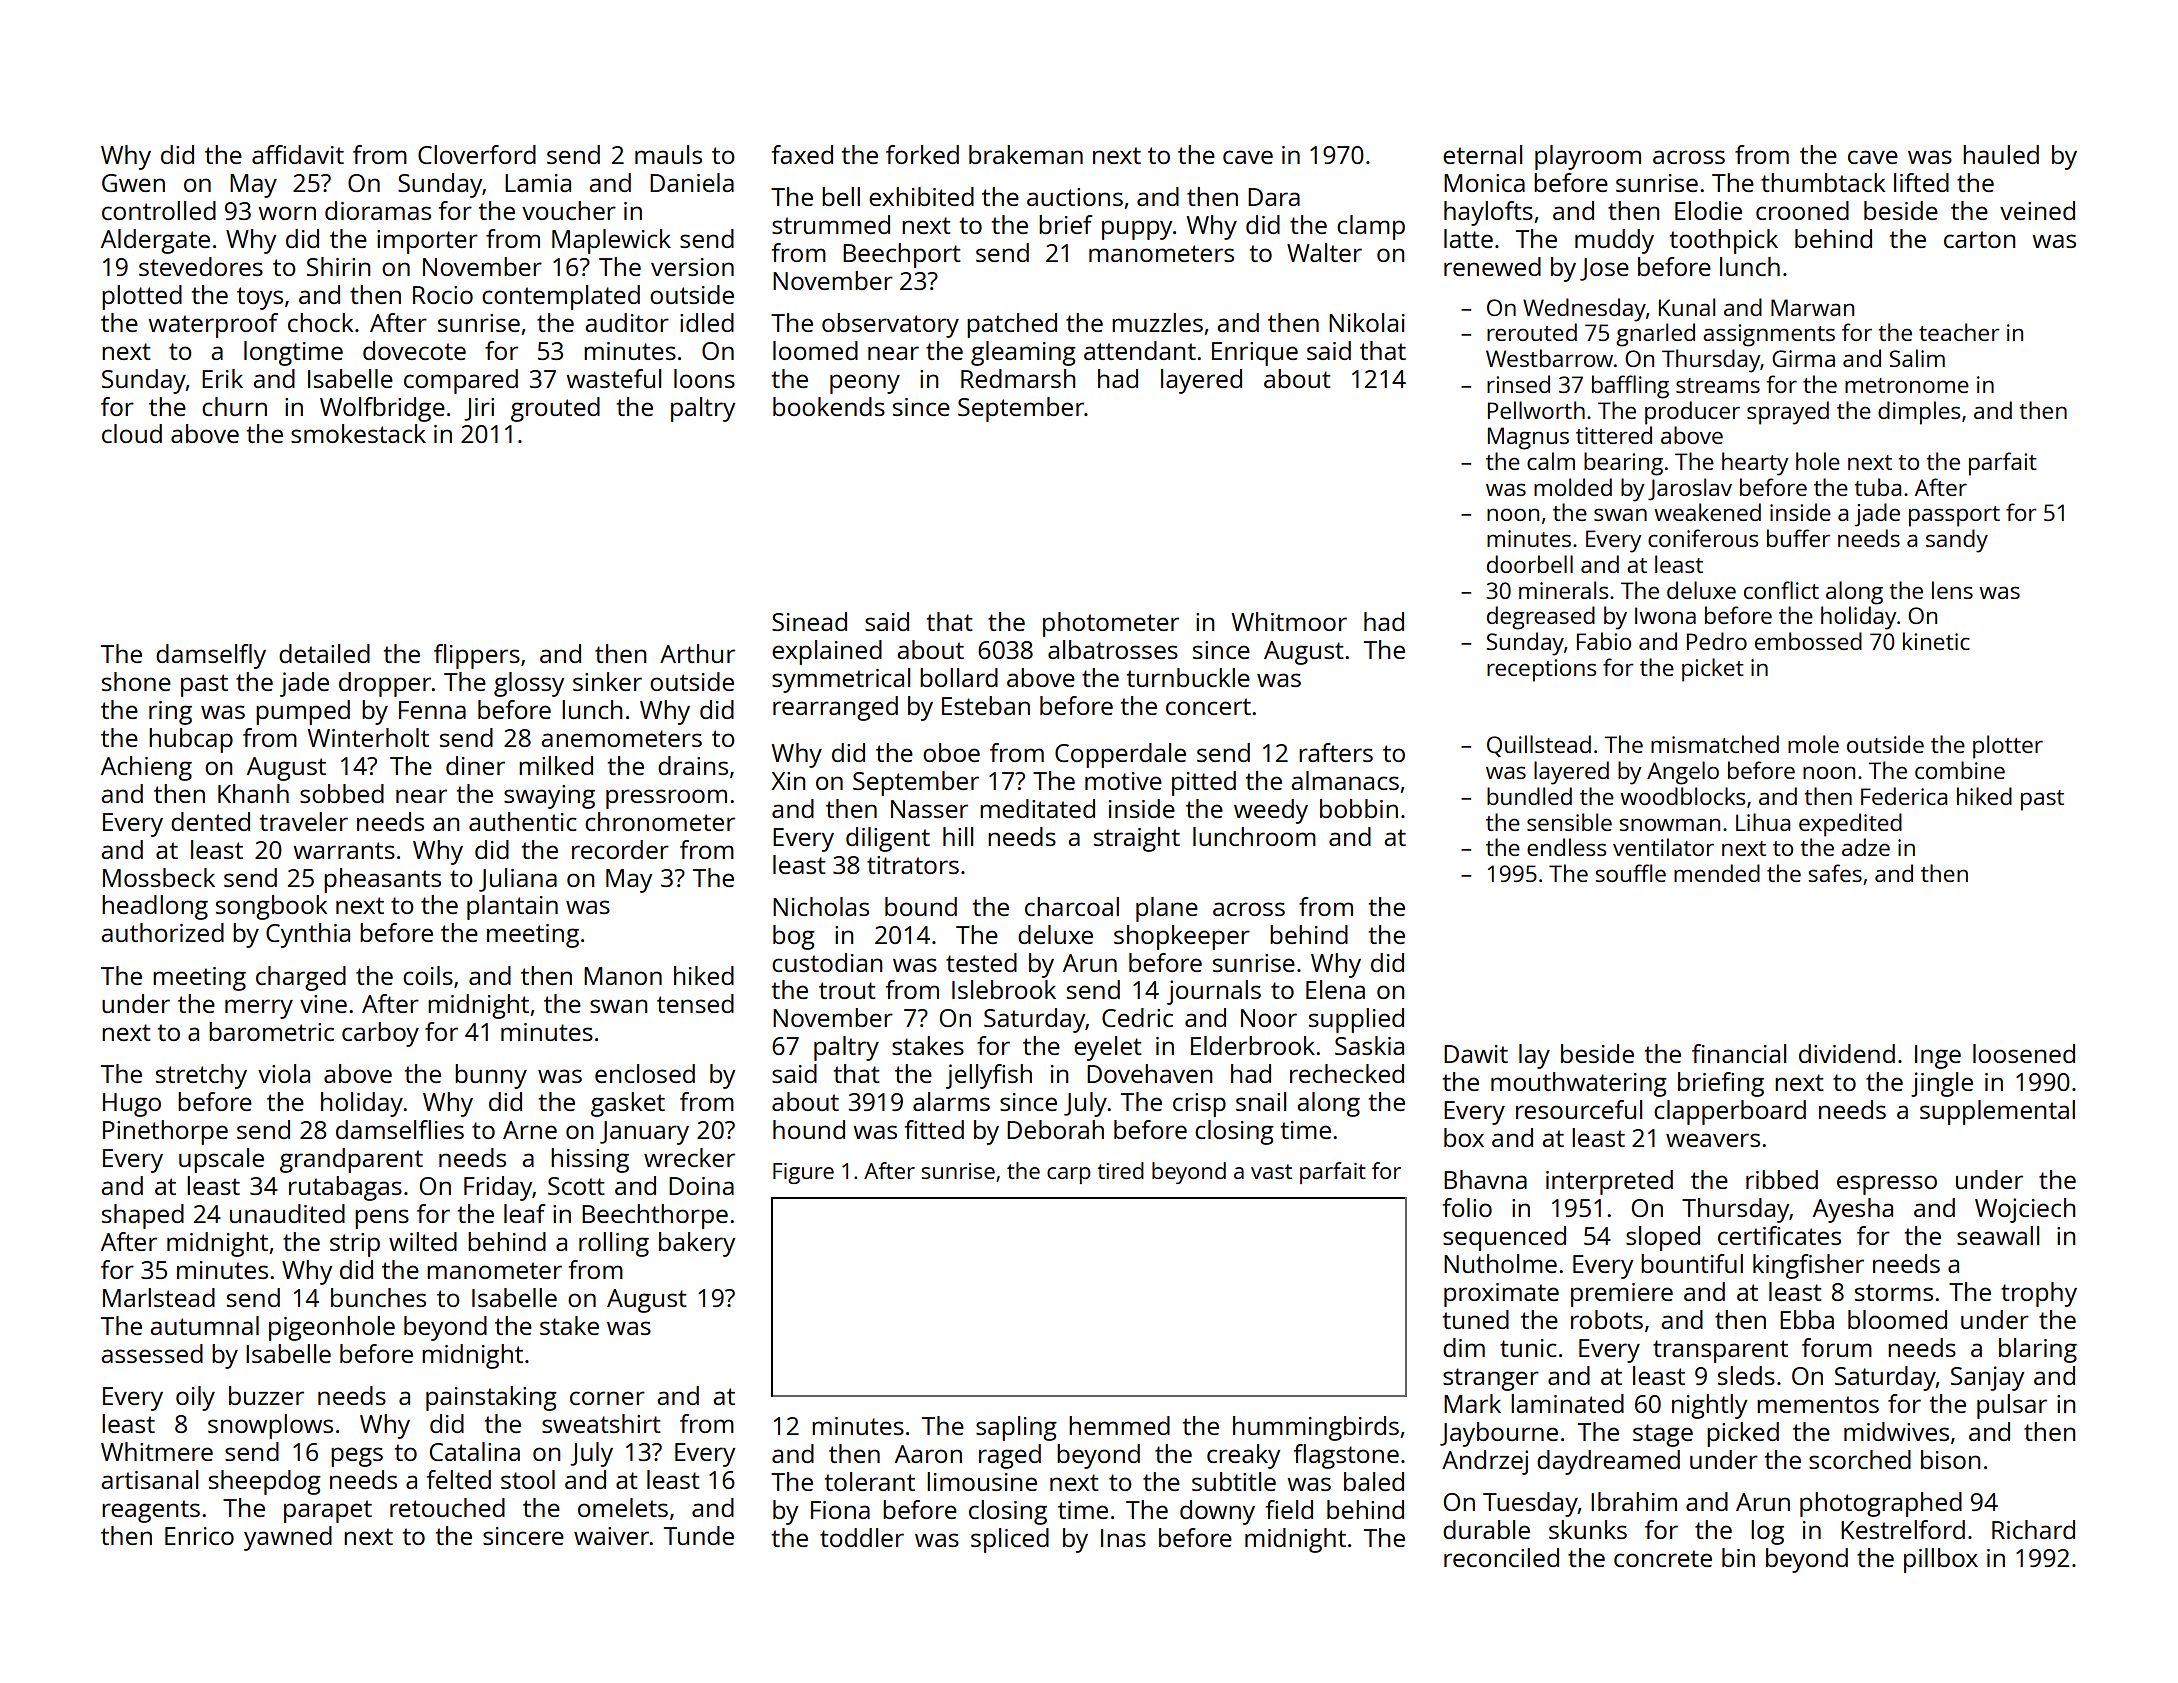 The height and width of the screenshot is (1683, 2178). What do you see at coordinates (423, 1241) in the screenshot?
I see `wilted` at bounding box center [423, 1241].
